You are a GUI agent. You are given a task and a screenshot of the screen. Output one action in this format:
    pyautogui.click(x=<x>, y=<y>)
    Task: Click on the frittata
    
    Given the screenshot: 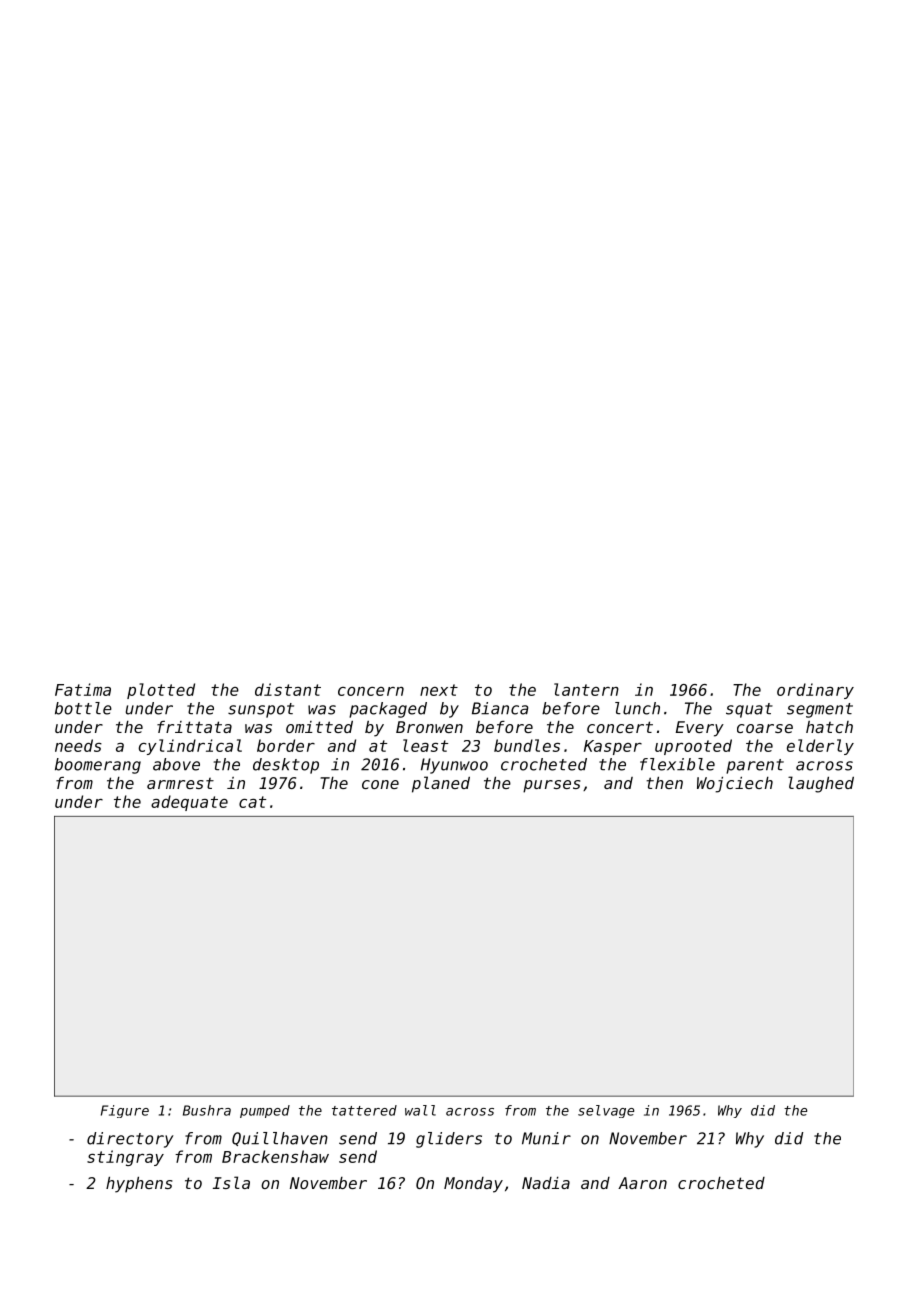 What is the action you would take?
    pyautogui.click(x=194, y=727)
